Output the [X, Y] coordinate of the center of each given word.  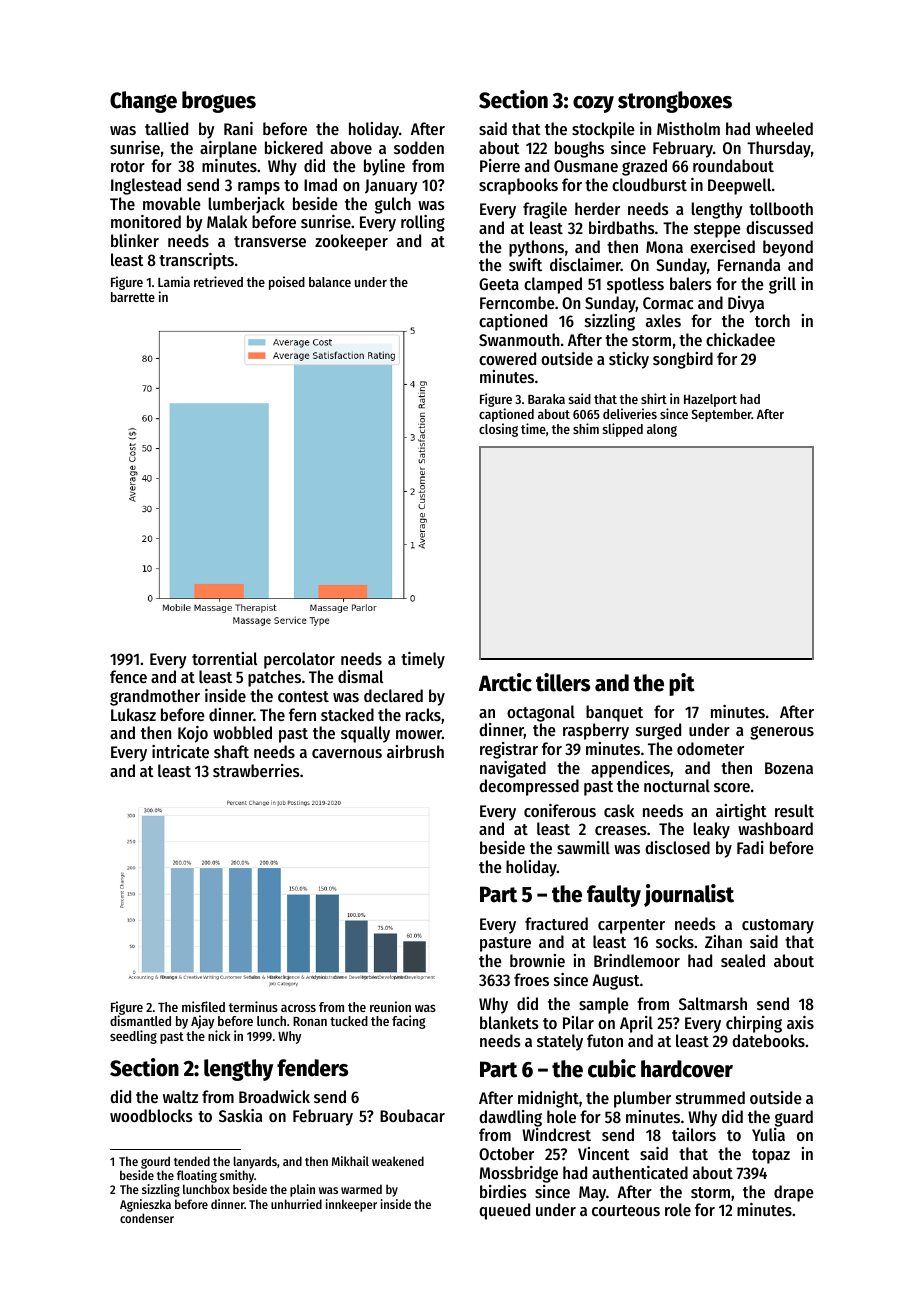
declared [393, 695]
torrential [224, 658]
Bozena [789, 768]
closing [498, 430]
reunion [390, 1006]
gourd [155, 1162]
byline [384, 167]
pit [682, 684]
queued [504, 1211]
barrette [133, 297]
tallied [166, 128]
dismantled [140, 1021]
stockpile [603, 130]
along [662, 430]
